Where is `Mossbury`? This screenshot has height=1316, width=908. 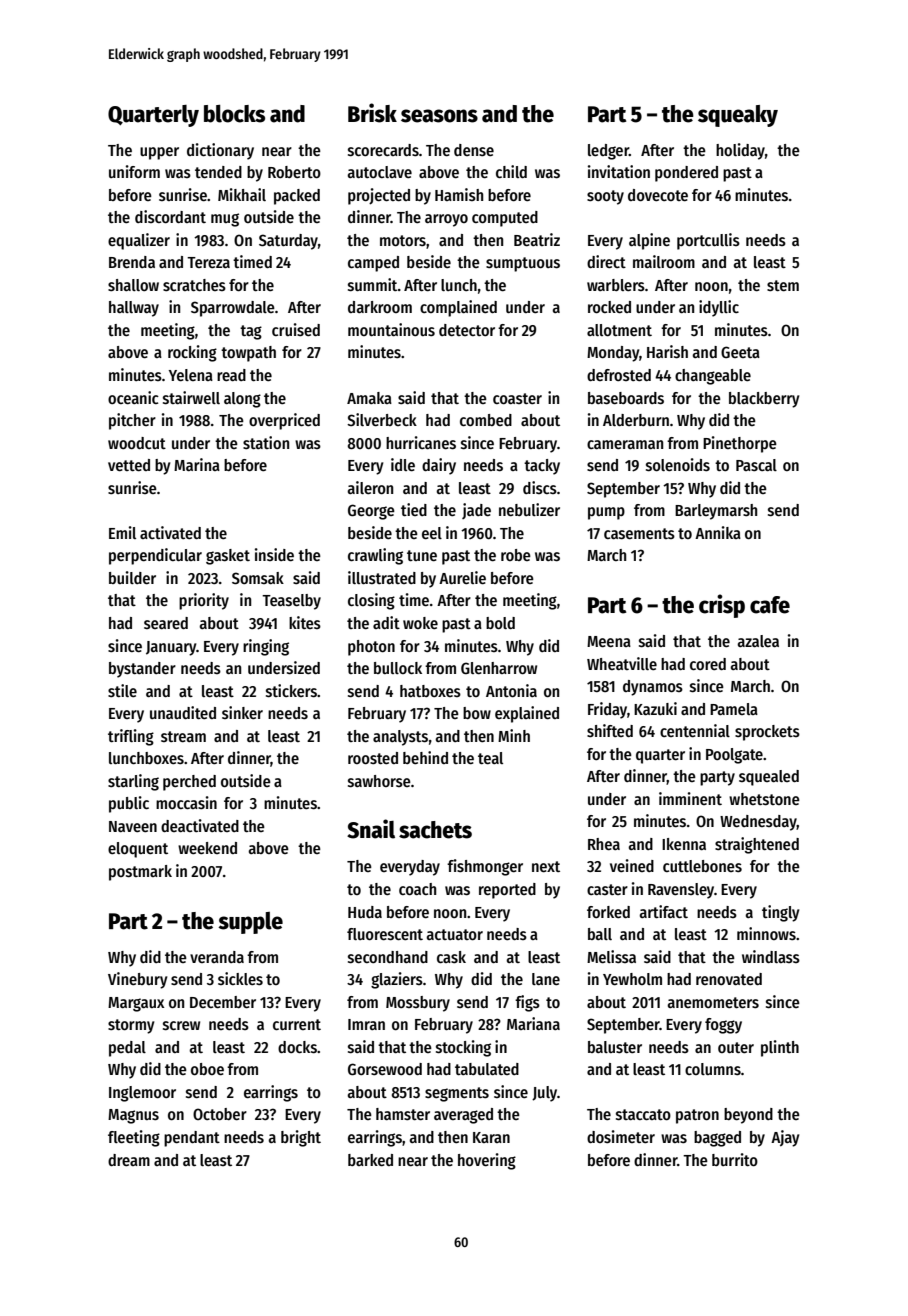 Mossbury is located at coordinates (418, 1004).
